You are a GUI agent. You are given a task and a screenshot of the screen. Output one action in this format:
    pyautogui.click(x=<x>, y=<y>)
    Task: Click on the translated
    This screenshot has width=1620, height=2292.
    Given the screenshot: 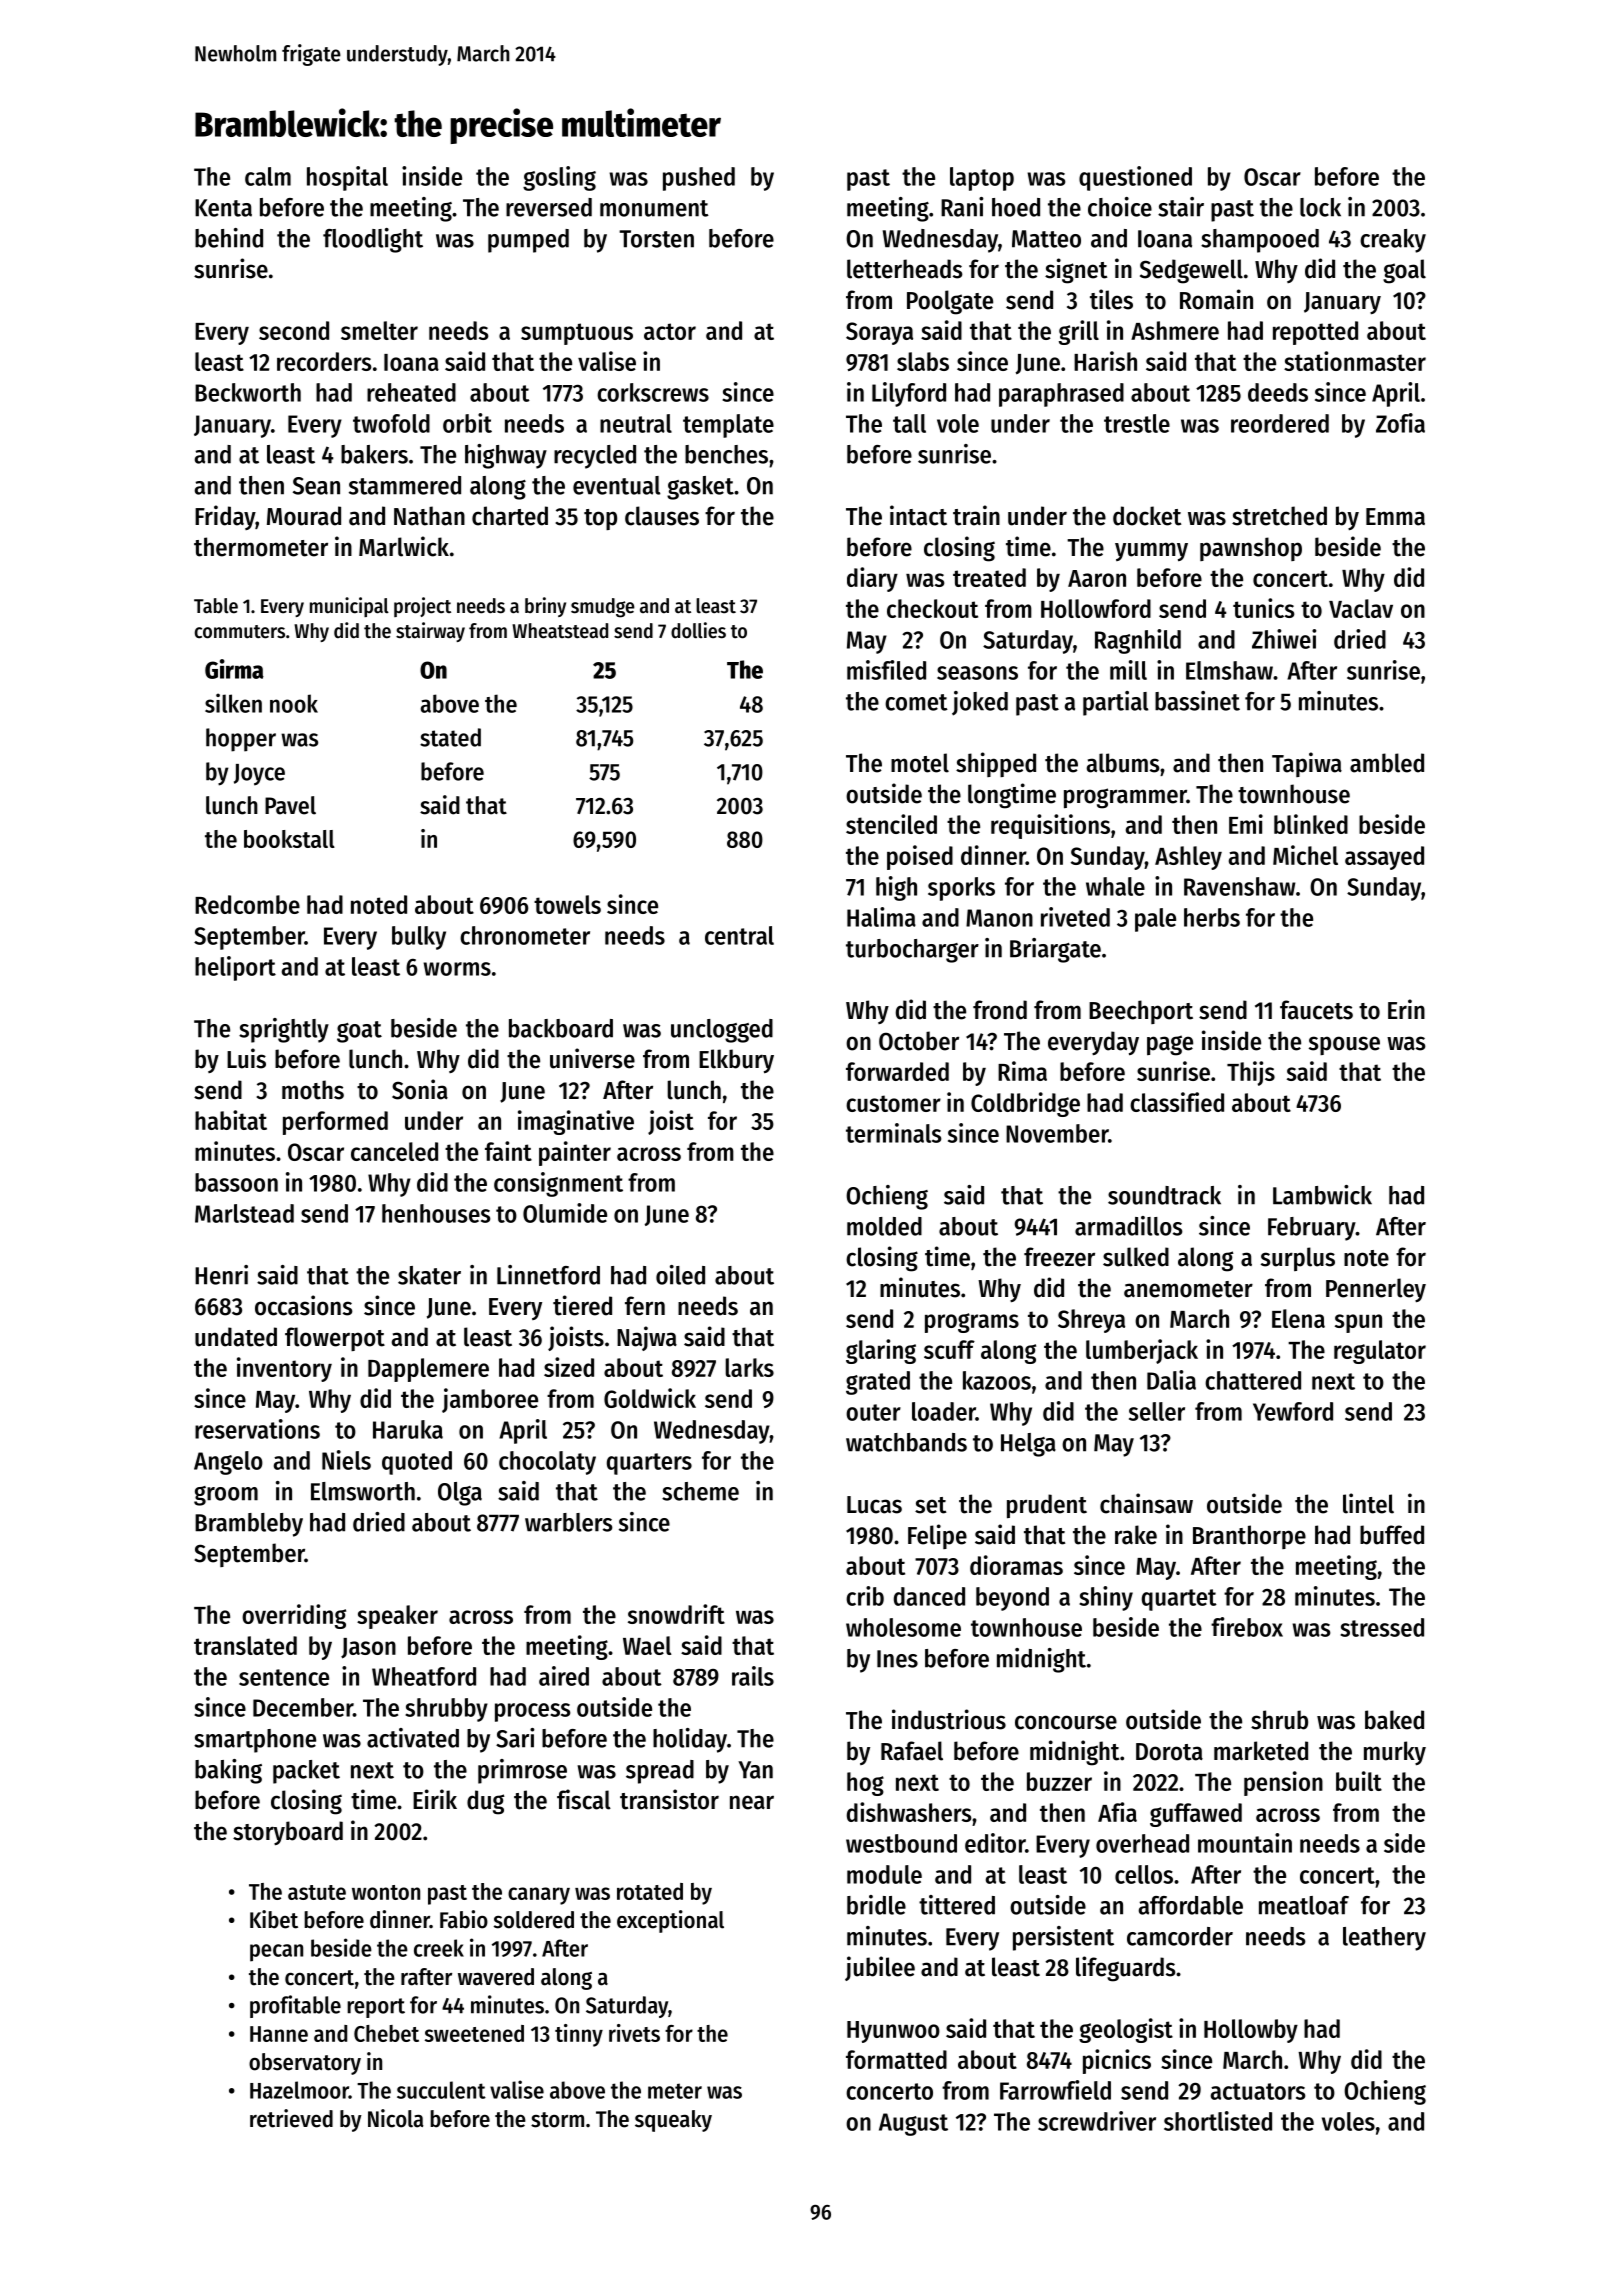 What is the action you would take?
    pyautogui.click(x=245, y=1645)
